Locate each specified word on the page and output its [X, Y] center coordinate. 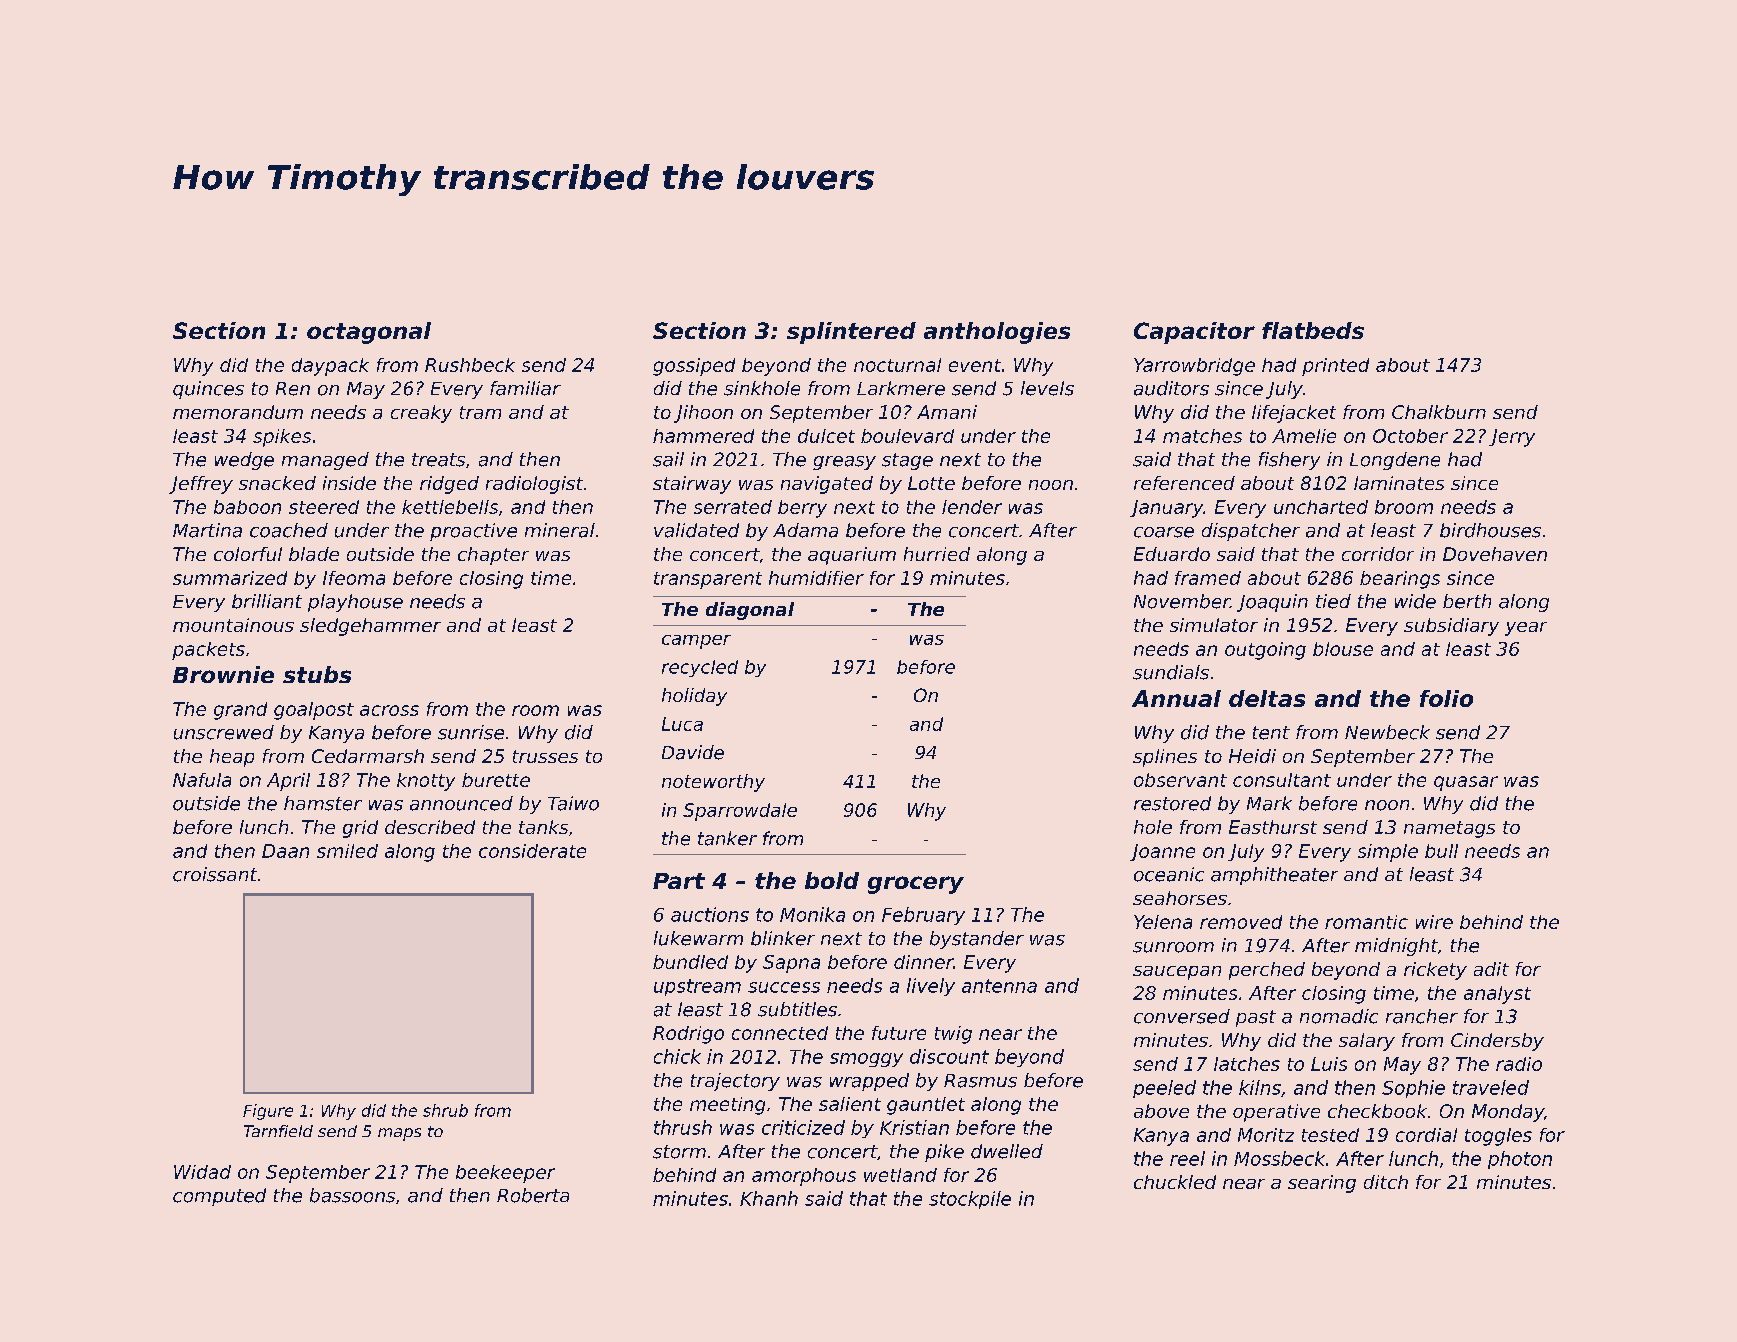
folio [1446, 698]
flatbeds [1313, 330]
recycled [700, 668]
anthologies [997, 333]
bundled [690, 962]
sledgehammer [370, 627]
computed [219, 1197]
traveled [1491, 1087]
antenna [999, 986]
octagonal [369, 333]
